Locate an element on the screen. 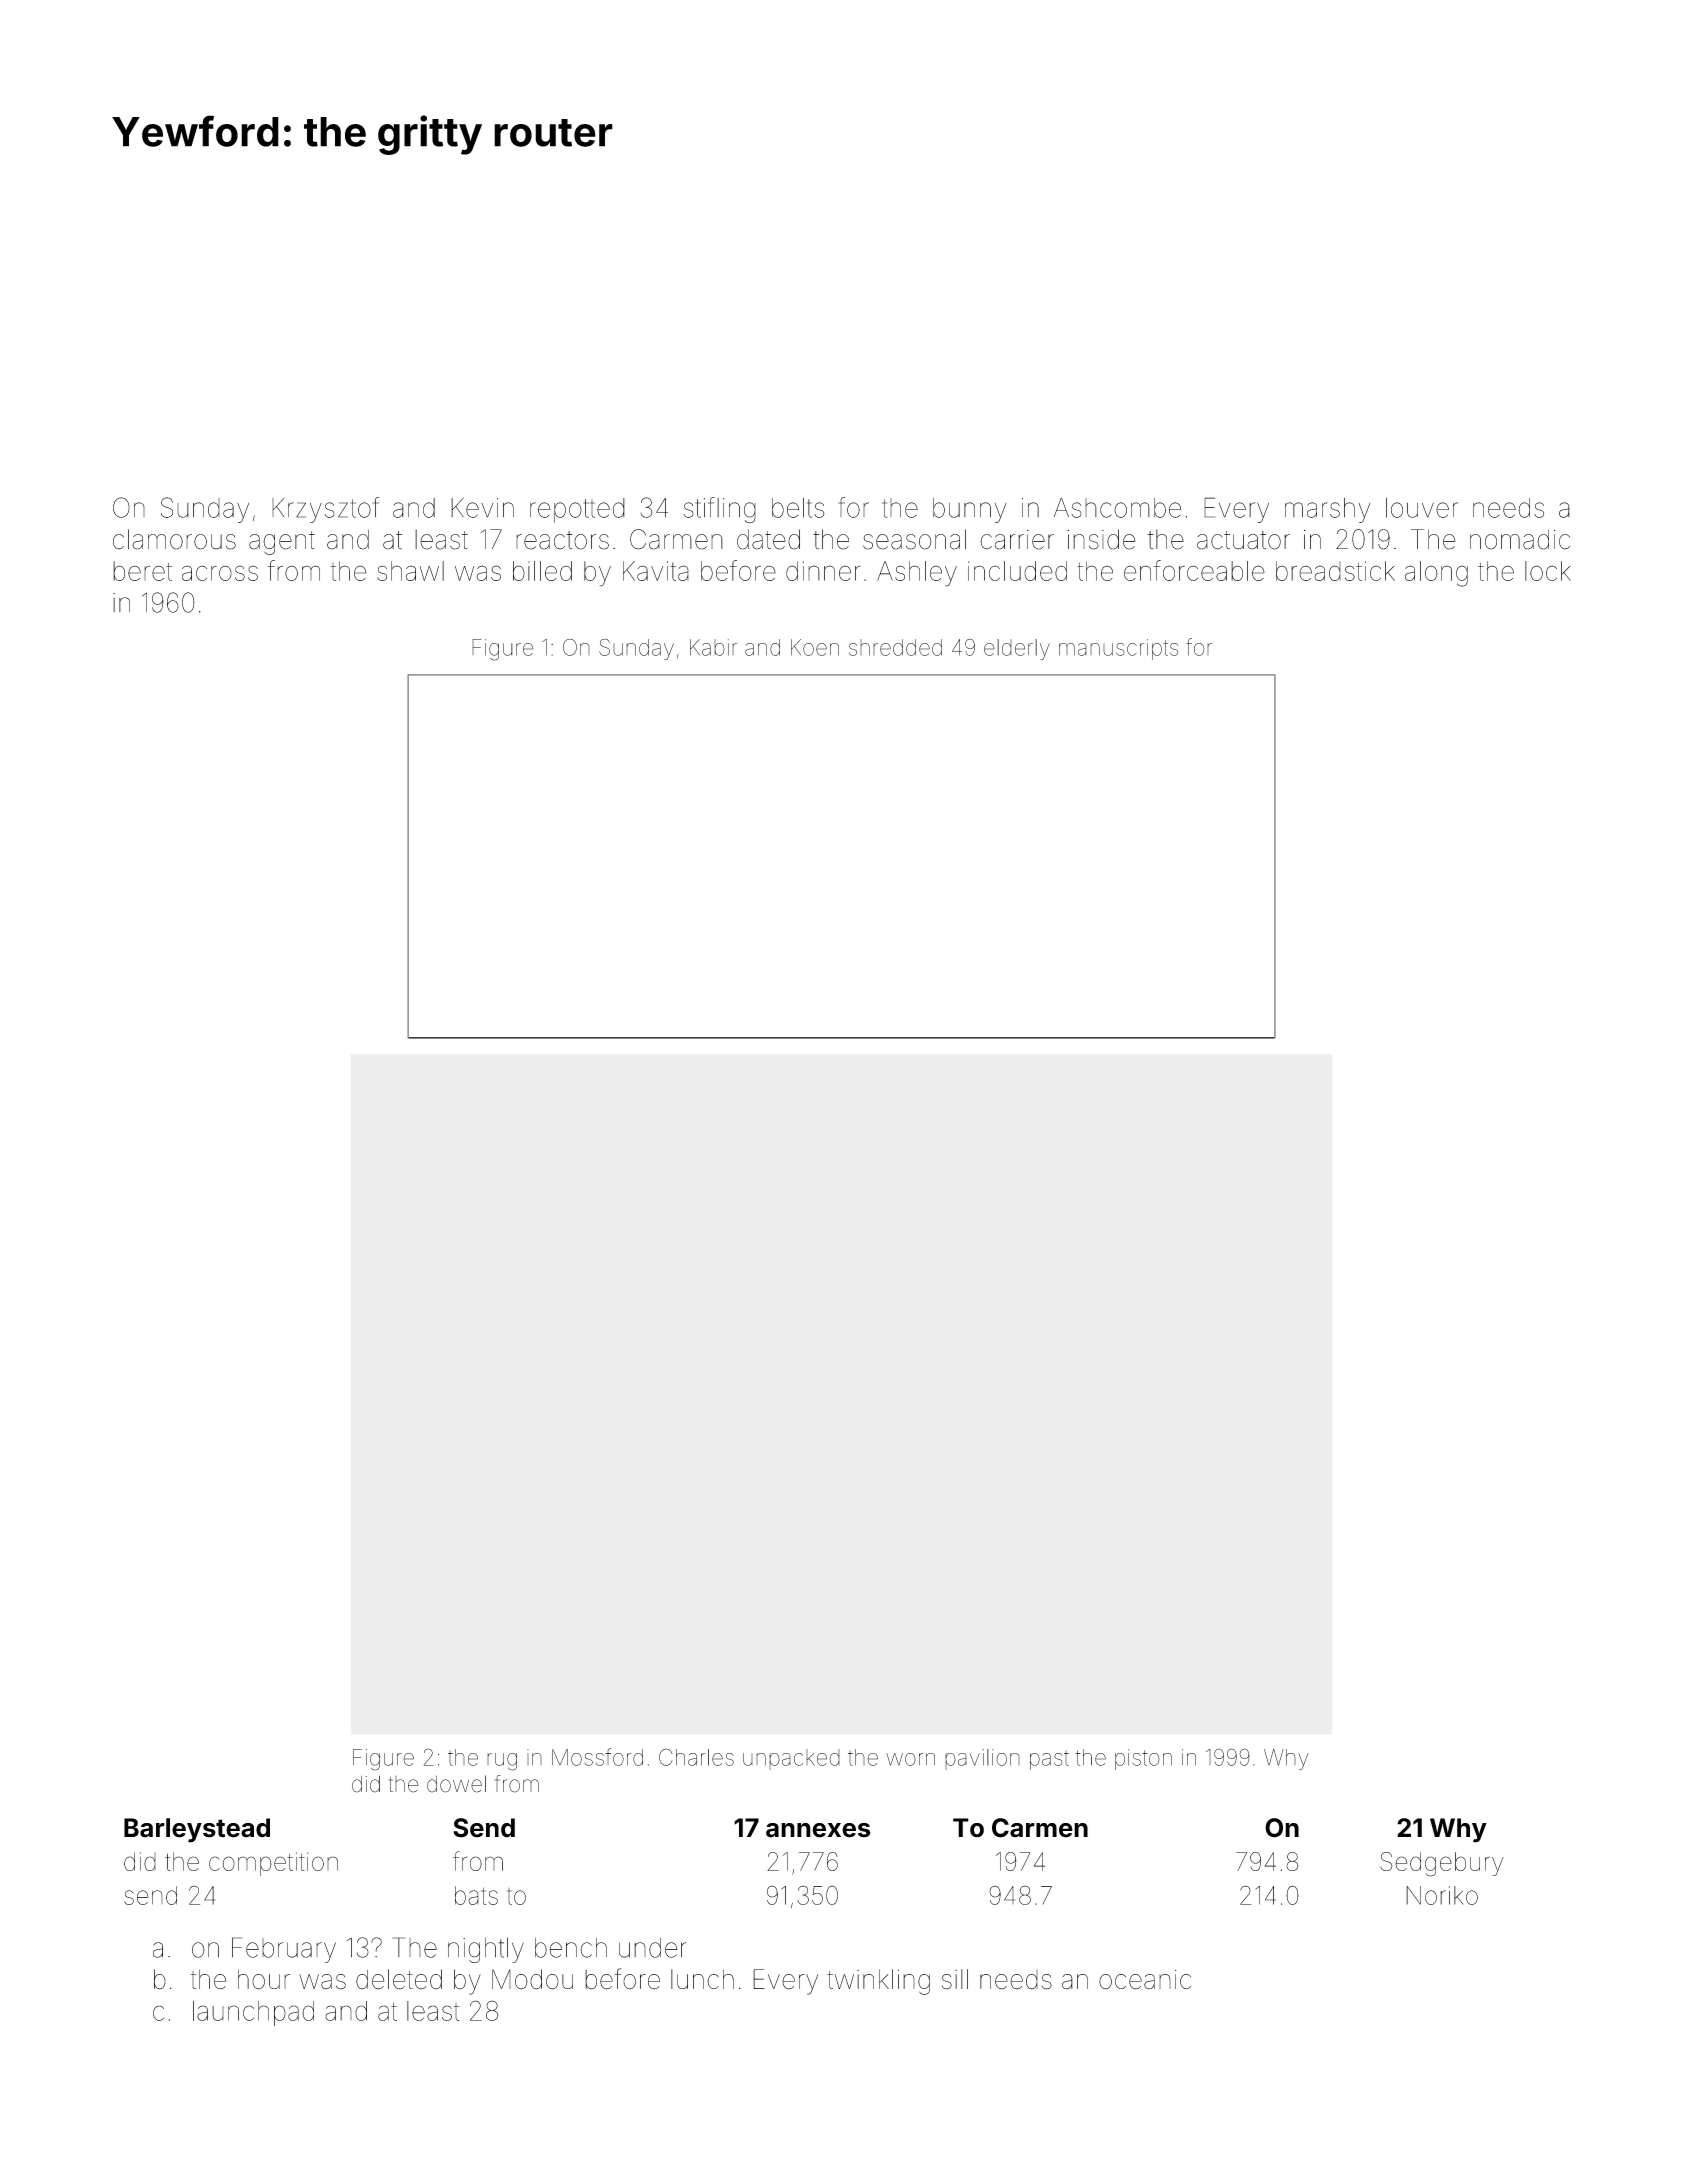 This screenshot has width=1683, height=2178. rug is located at coordinates (502, 1762).
